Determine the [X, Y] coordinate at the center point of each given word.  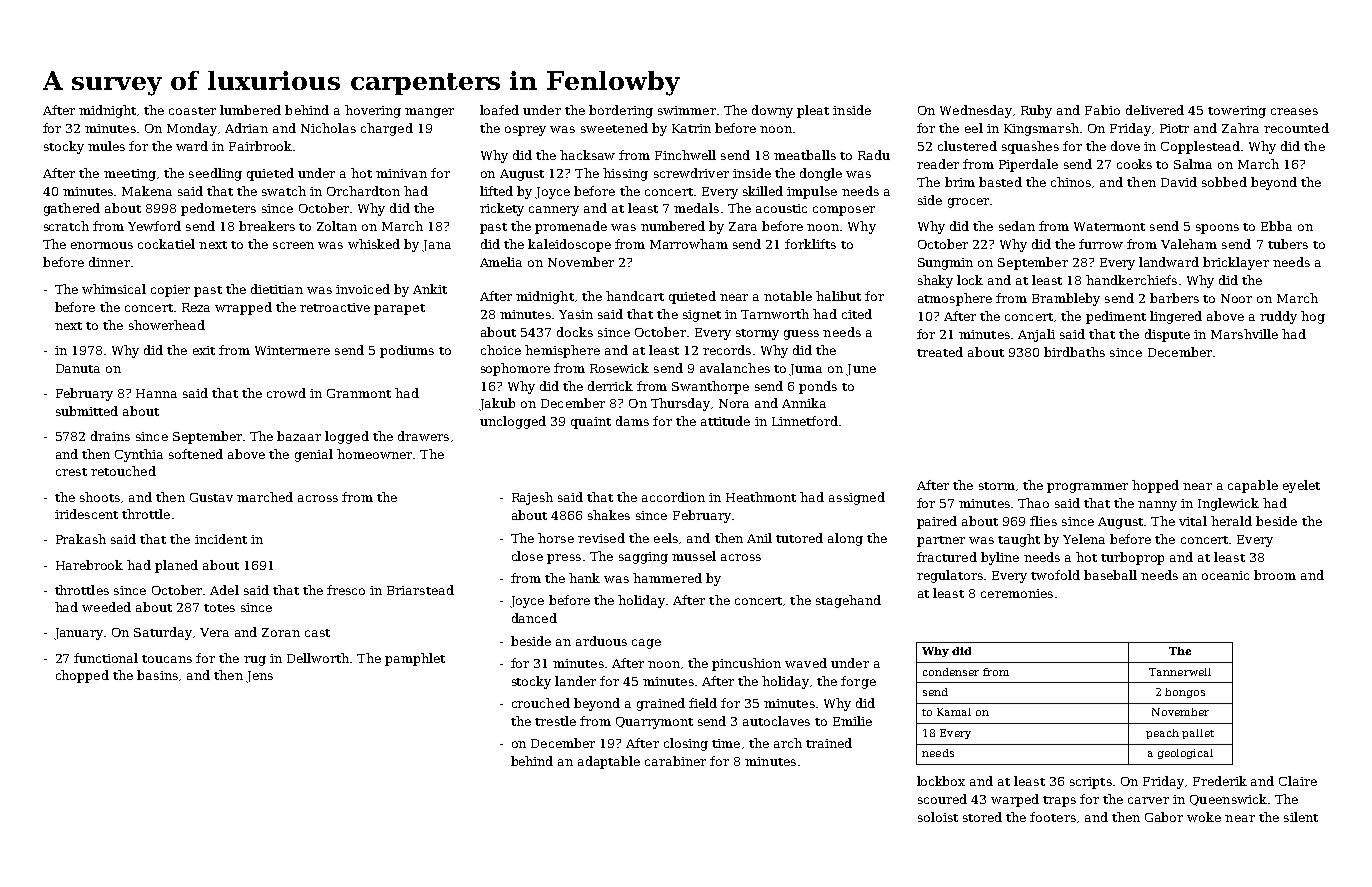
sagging [643, 558]
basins [157, 675]
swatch [284, 191]
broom [1275, 575]
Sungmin [945, 264]
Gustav [211, 497]
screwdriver [691, 173]
